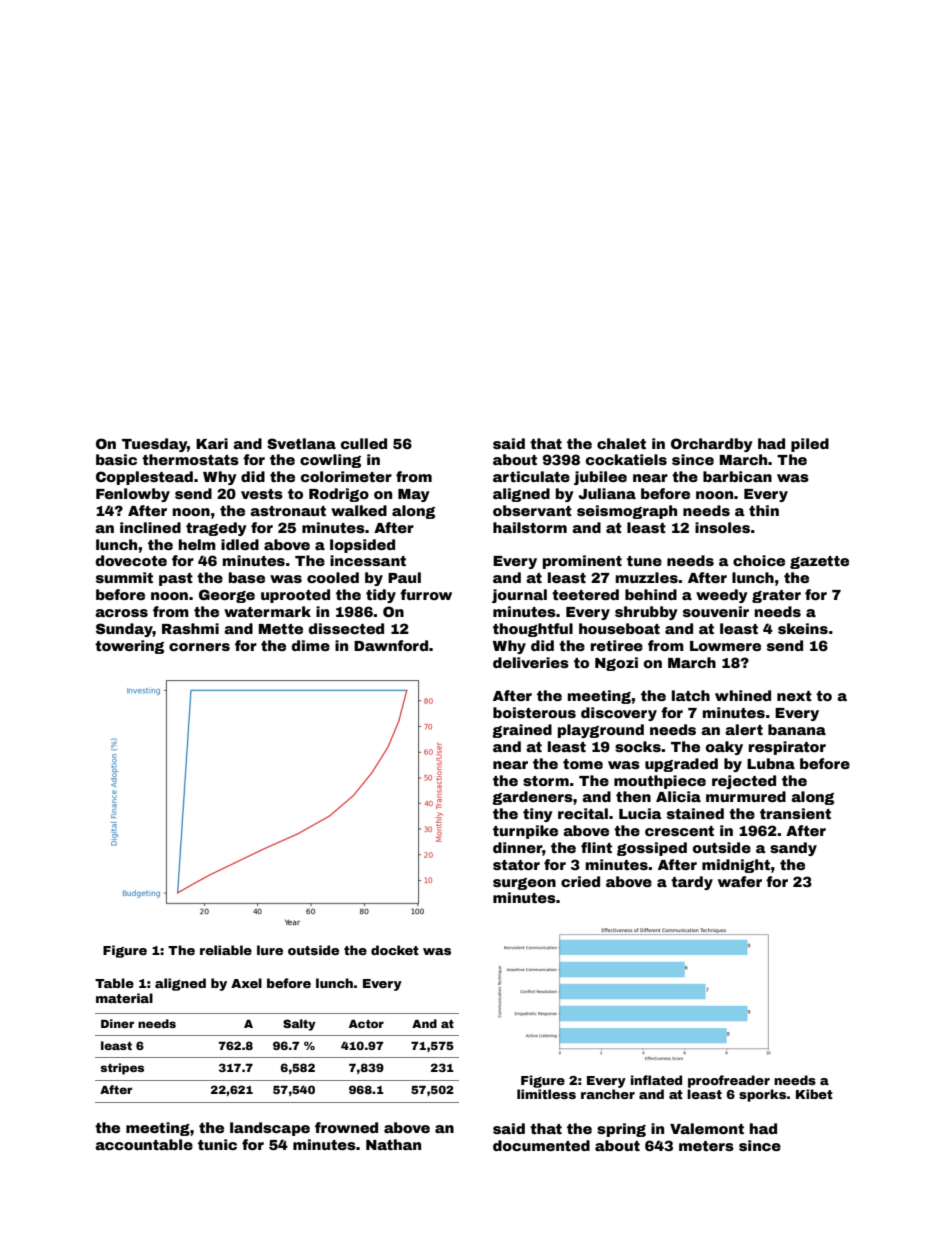 The height and width of the screenshot is (1233, 952). Describe the element at coordinates (533, 630) in the screenshot. I see `thoughtful` at that location.
